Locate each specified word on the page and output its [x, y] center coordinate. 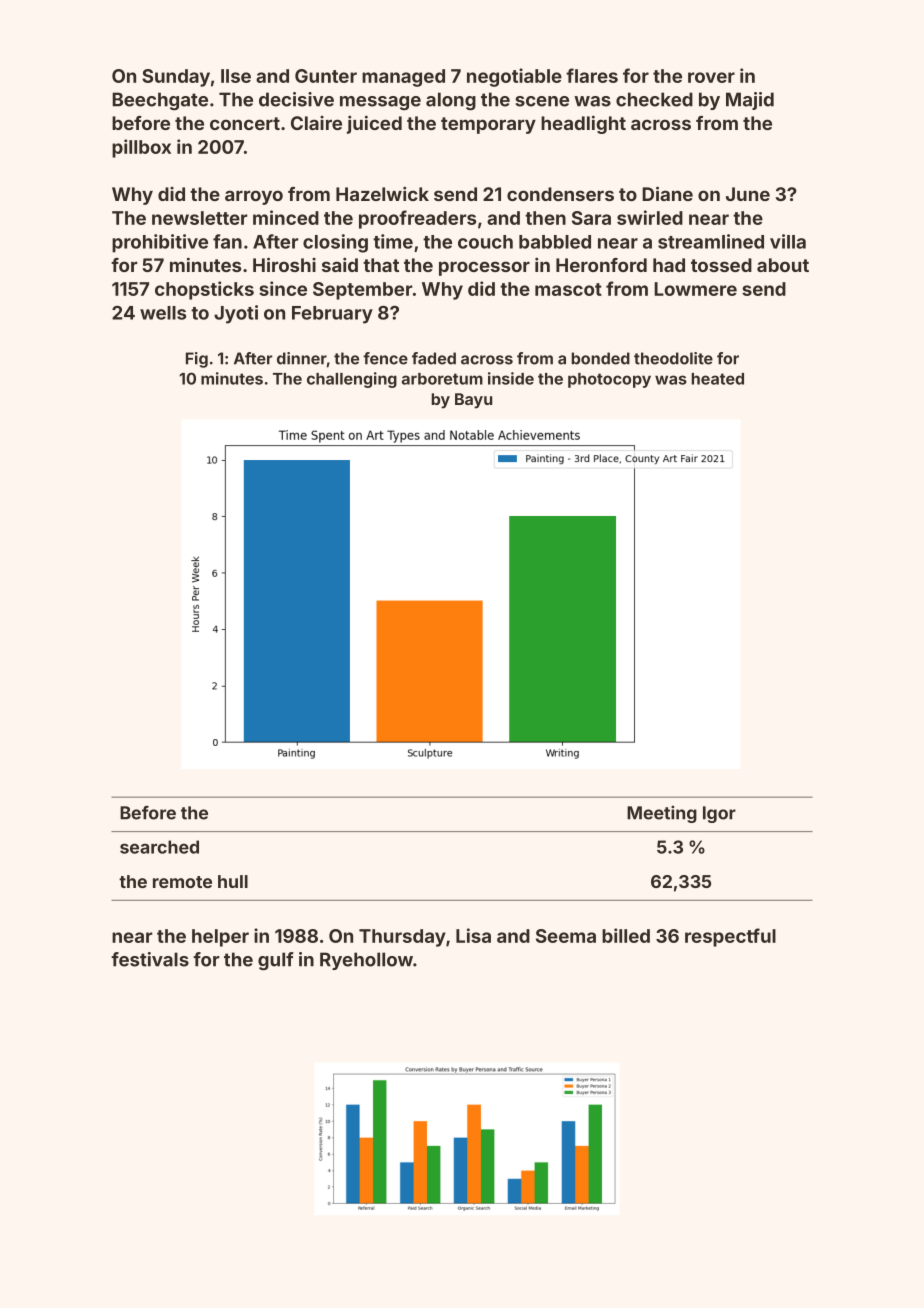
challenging [352, 380]
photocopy [609, 380]
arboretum [442, 379]
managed [403, 78]
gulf [276, 961]
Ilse [236, 76]
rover [711, 77]
